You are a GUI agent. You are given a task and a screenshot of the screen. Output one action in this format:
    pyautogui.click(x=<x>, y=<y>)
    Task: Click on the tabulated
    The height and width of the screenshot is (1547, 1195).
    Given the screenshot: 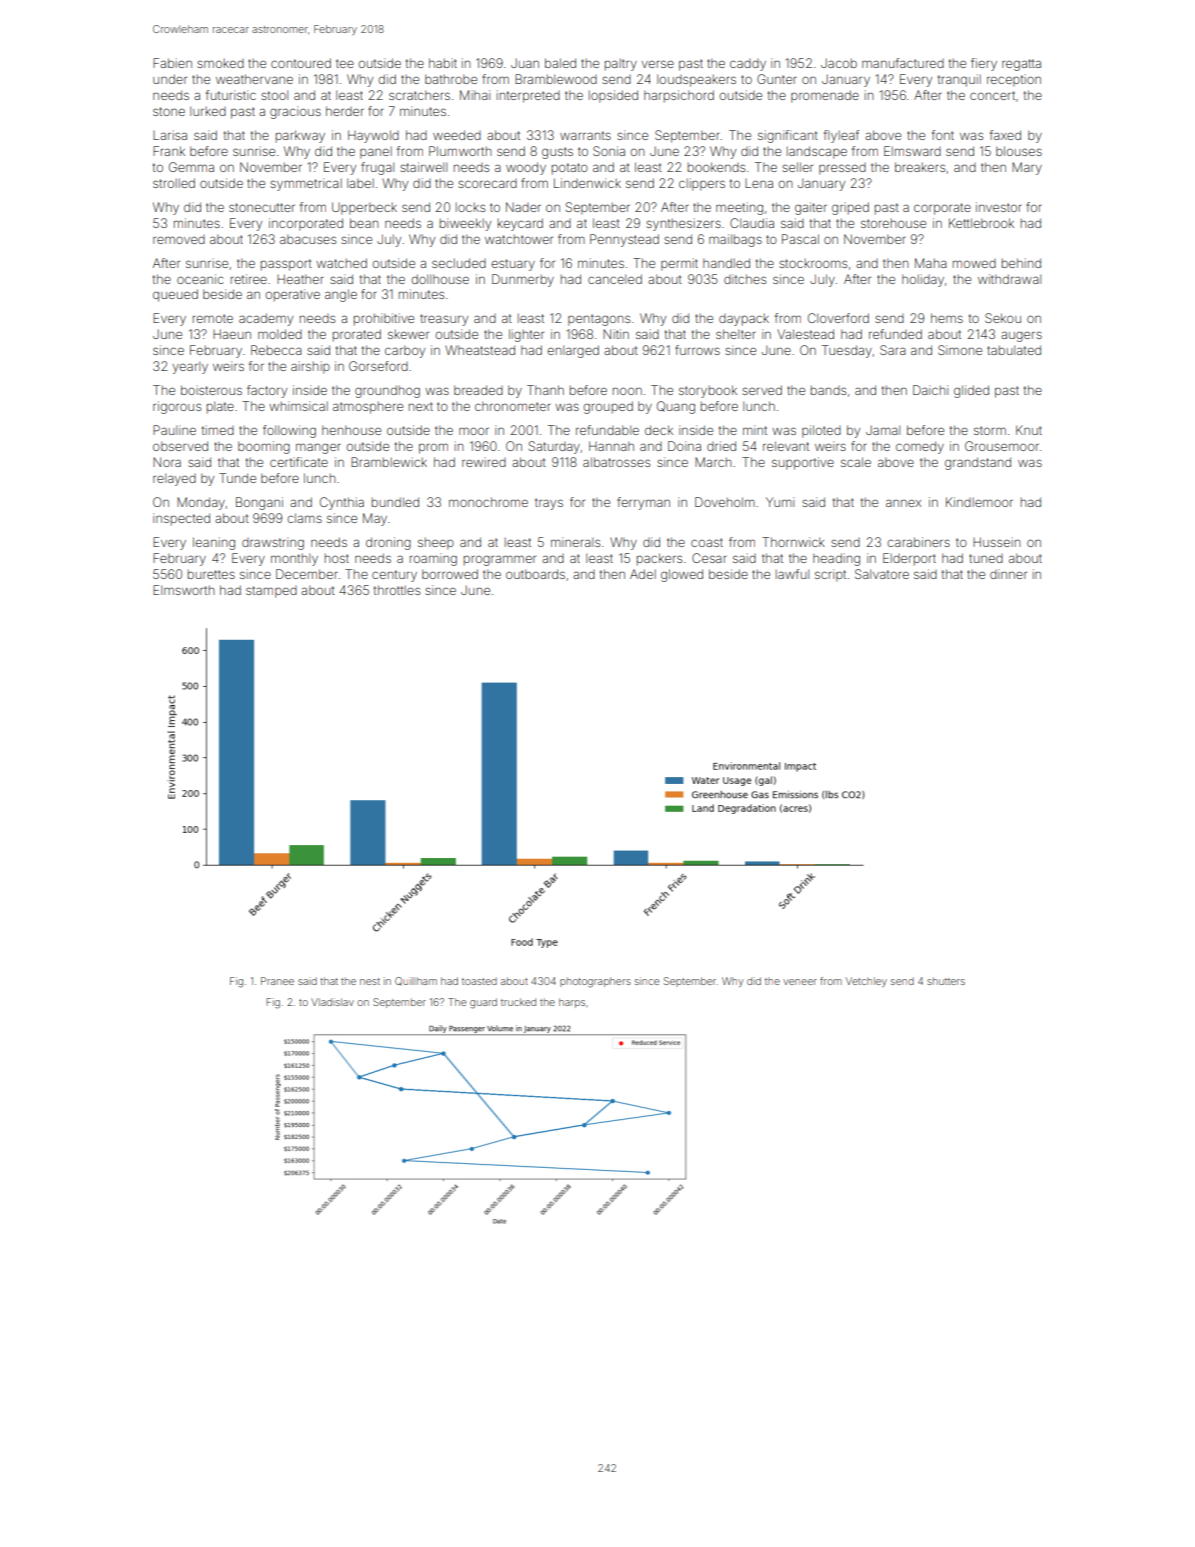 What is the action you would take?
    pyautogui.click(x=1014, y=350)
